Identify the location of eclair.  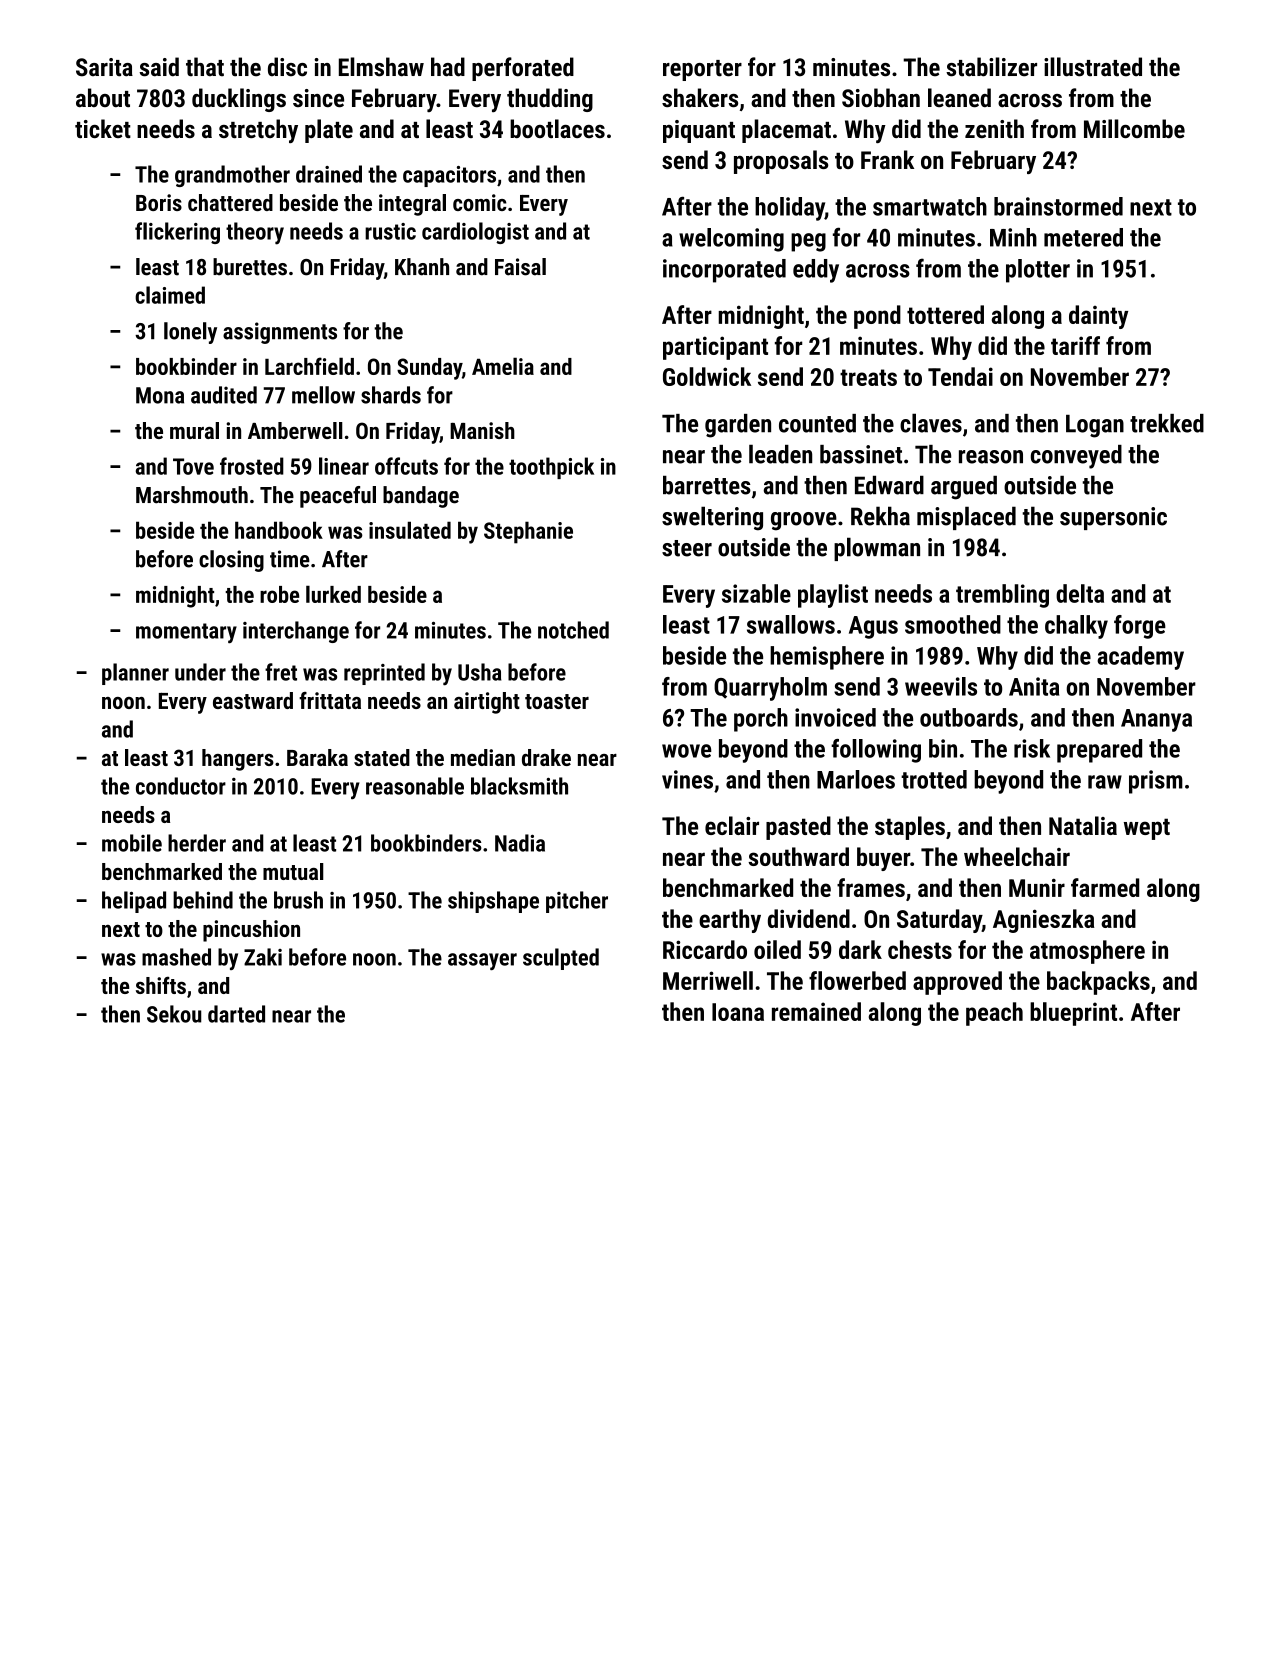
(732, 825).
